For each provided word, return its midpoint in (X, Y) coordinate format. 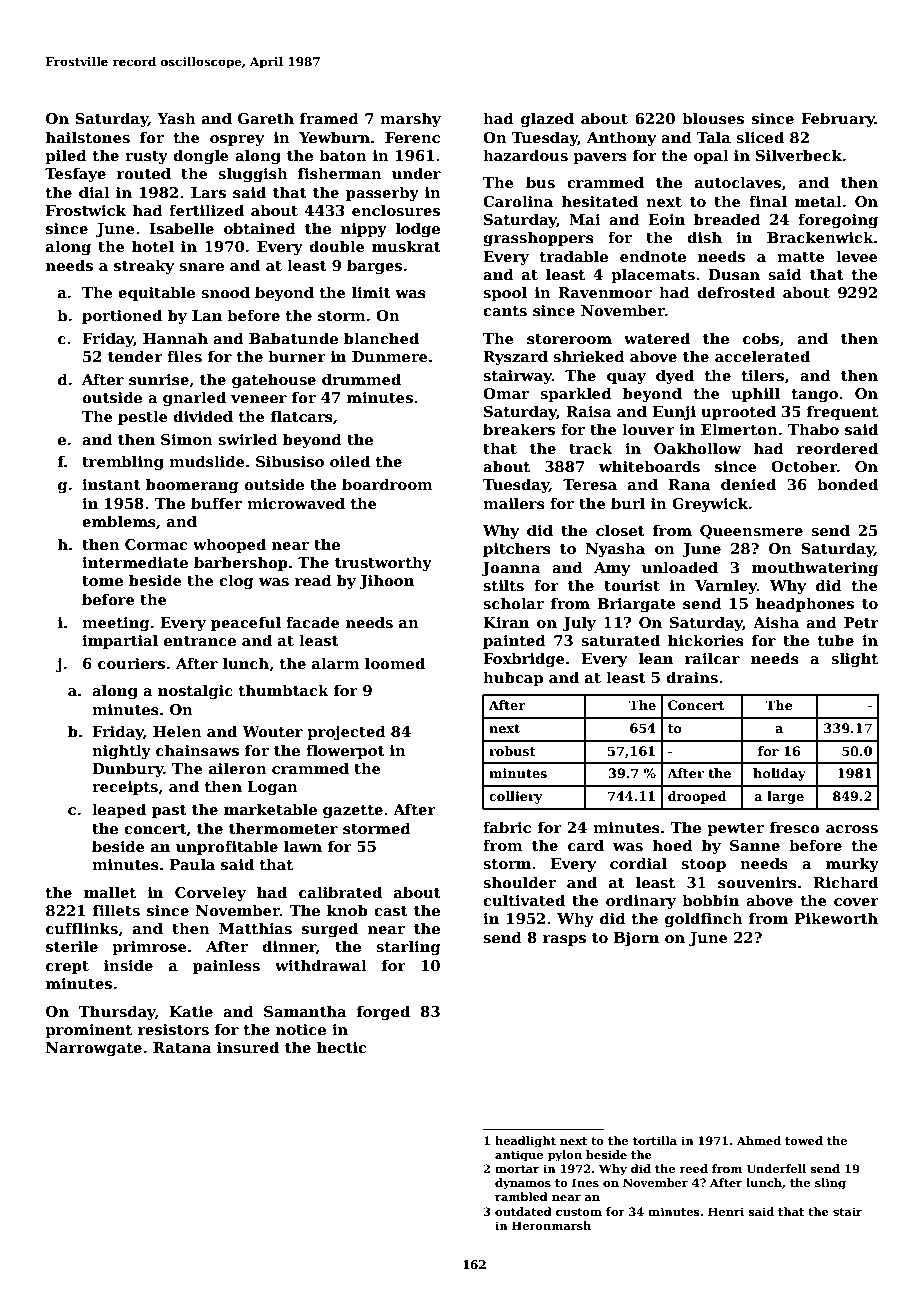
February (838, 119)
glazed (547, 119)
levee (857, 256)
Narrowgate (94, 1049)
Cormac (156, 544)
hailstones (88, 137)
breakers (519, 429)
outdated (523, 1211)
